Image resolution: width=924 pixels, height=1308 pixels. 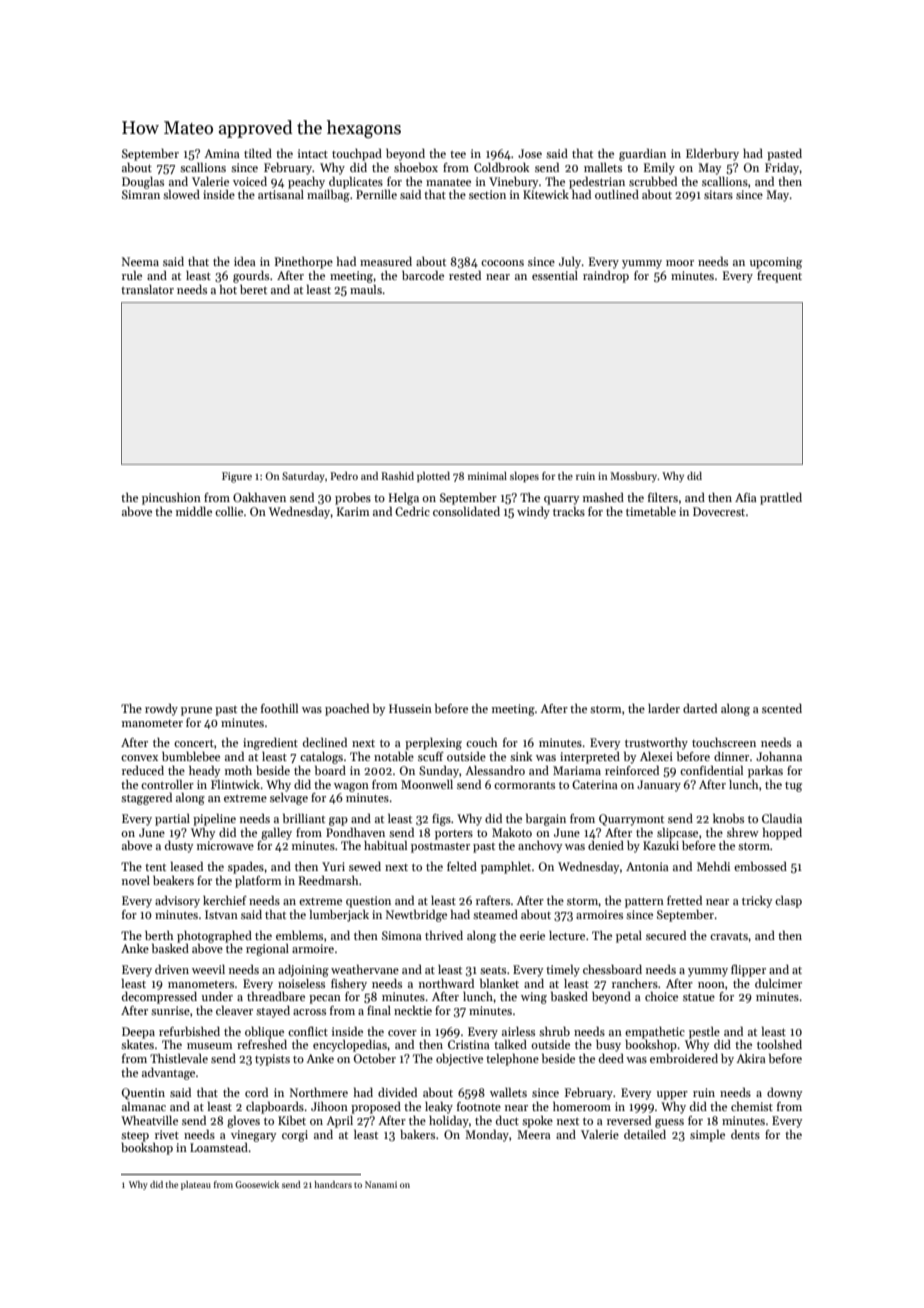 I want to click on consolidated, so click(x=466, y=511).
